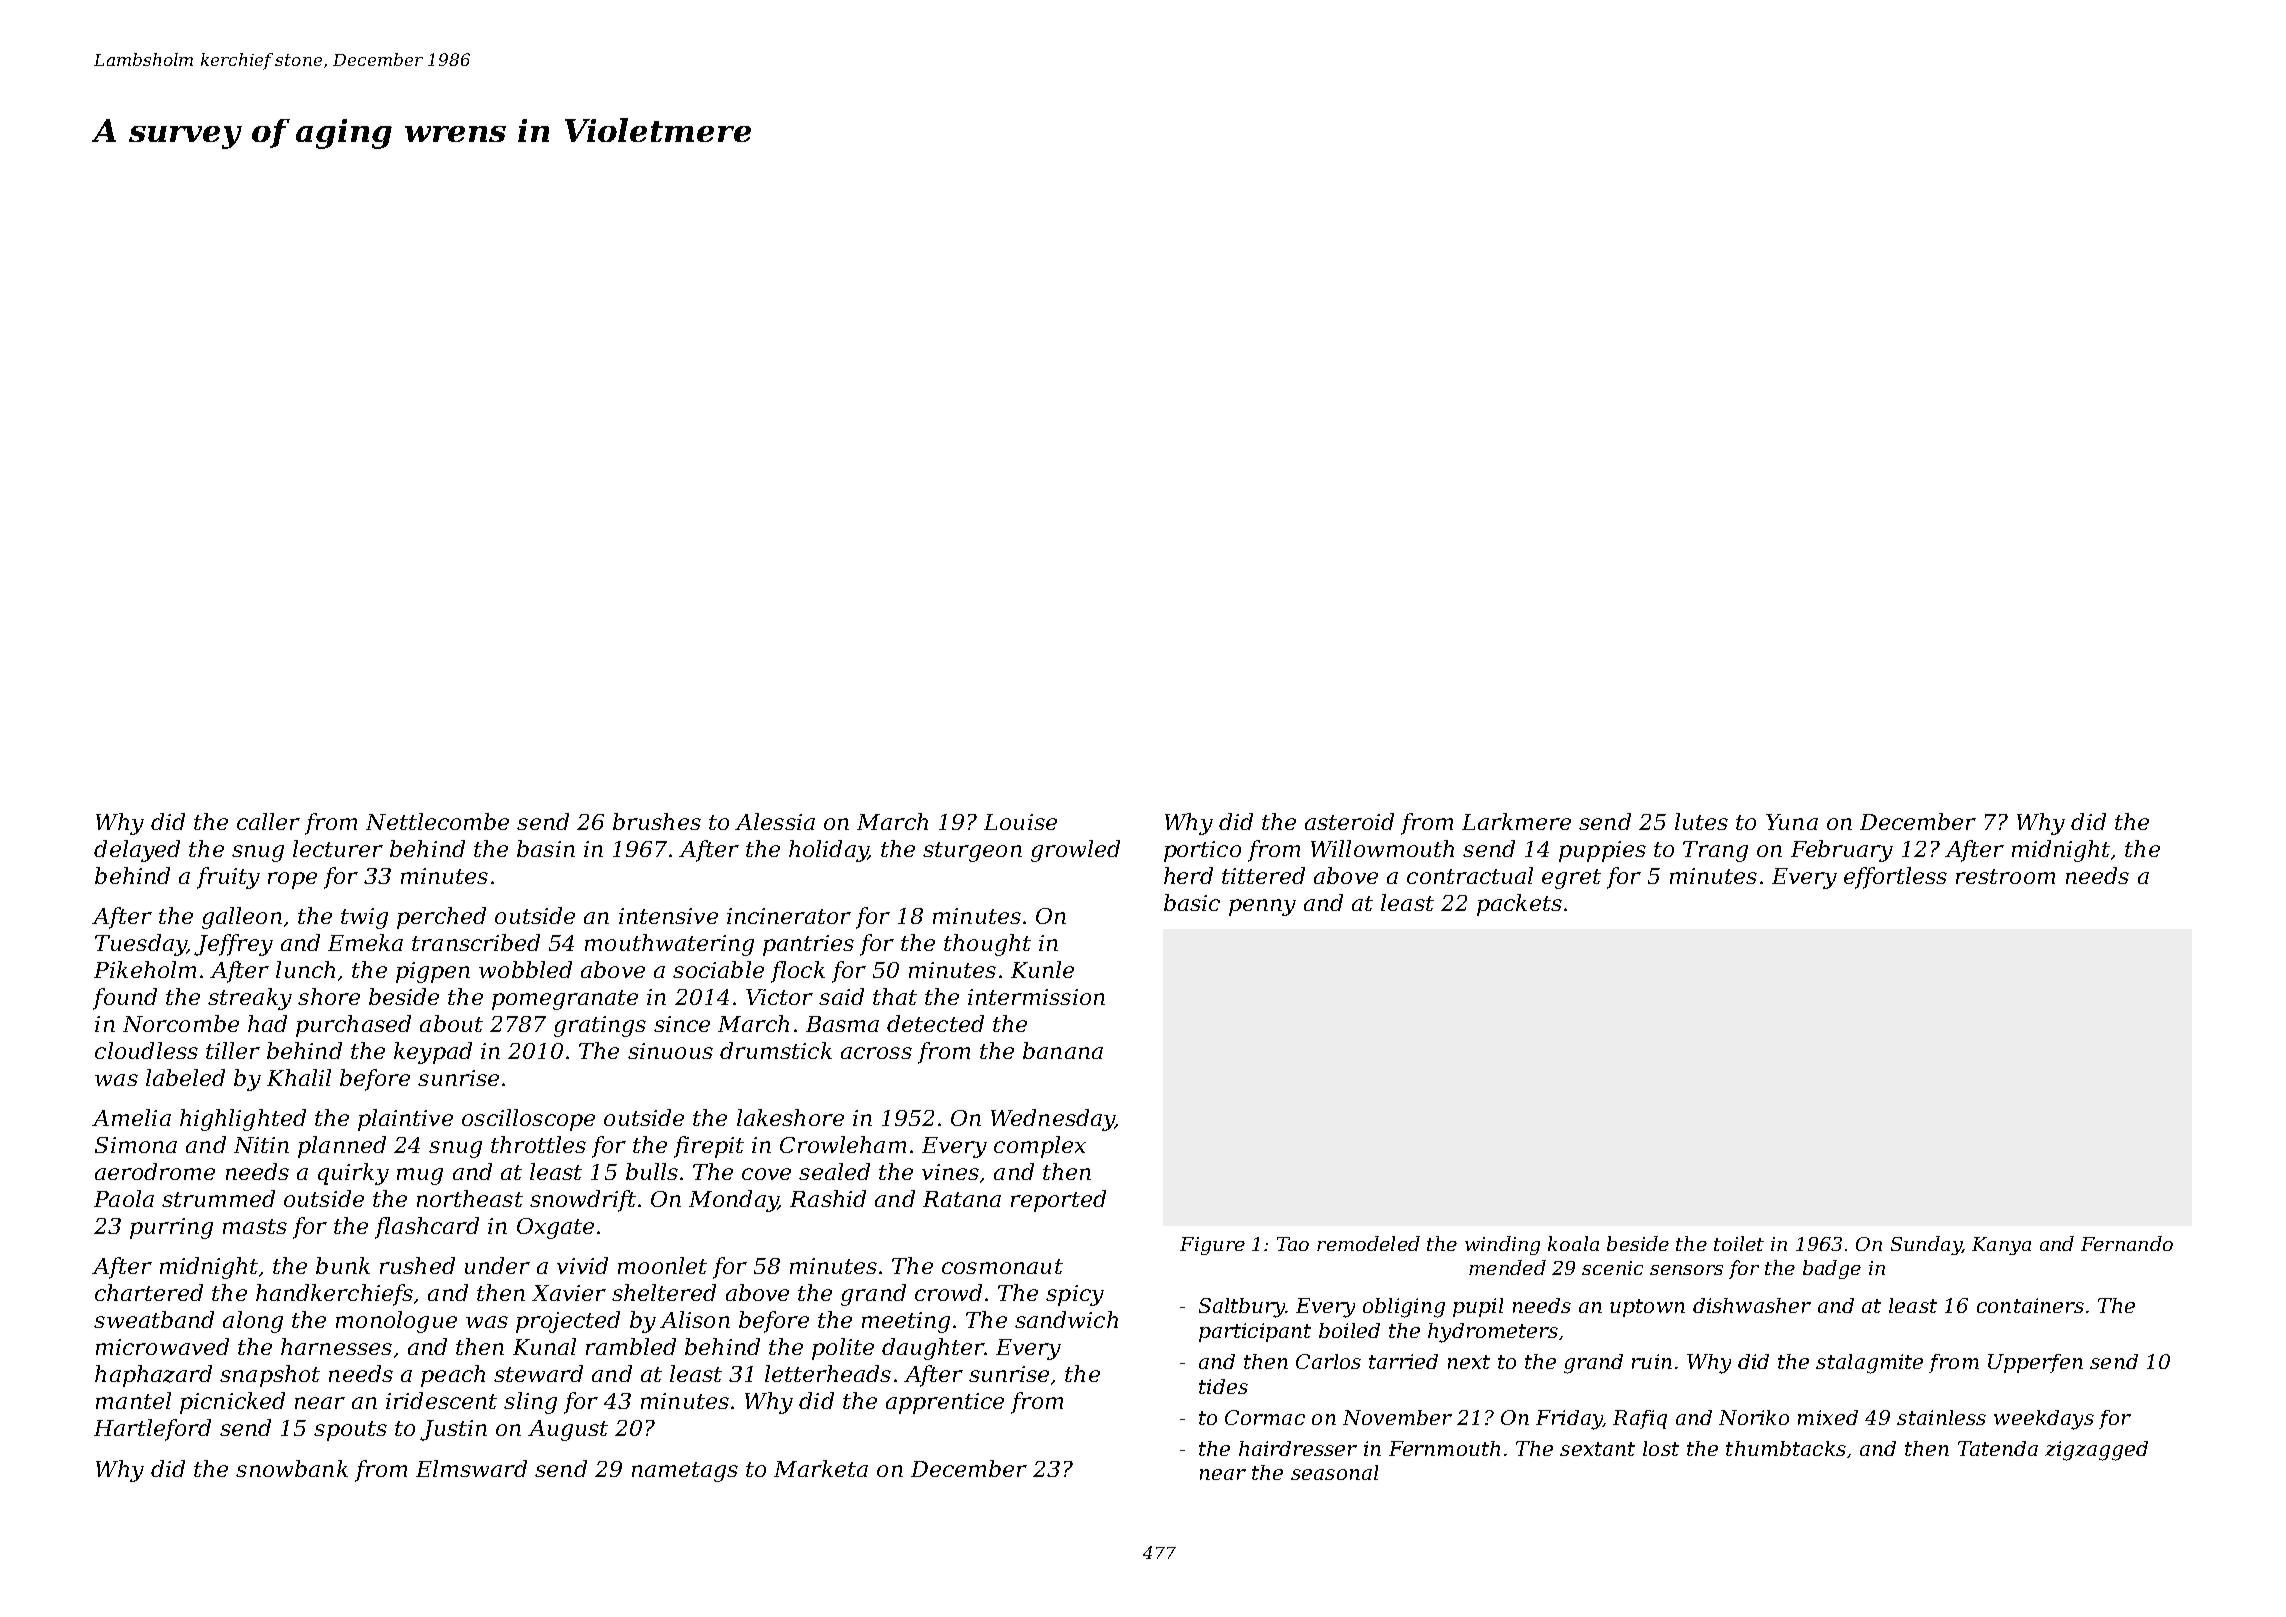 Image resolution: width=2286 pixels, height=1617 pixels. What do you see at coordinates (1063, 1050) in the screenshot?
I see `banana` at bounding box center [1063, 1050].
